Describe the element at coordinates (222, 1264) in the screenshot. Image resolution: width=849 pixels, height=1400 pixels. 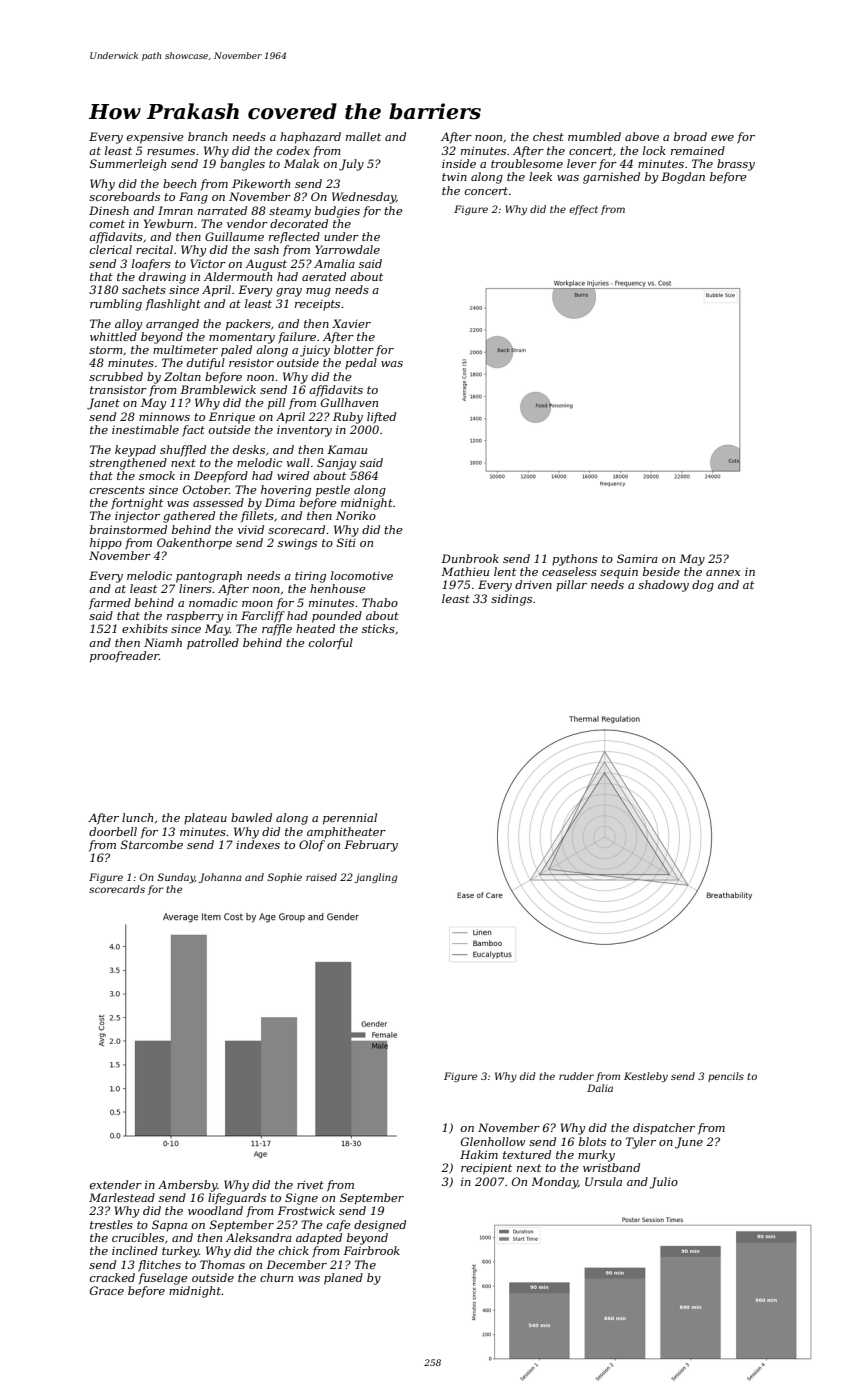
I see `Thomas` at that location.
